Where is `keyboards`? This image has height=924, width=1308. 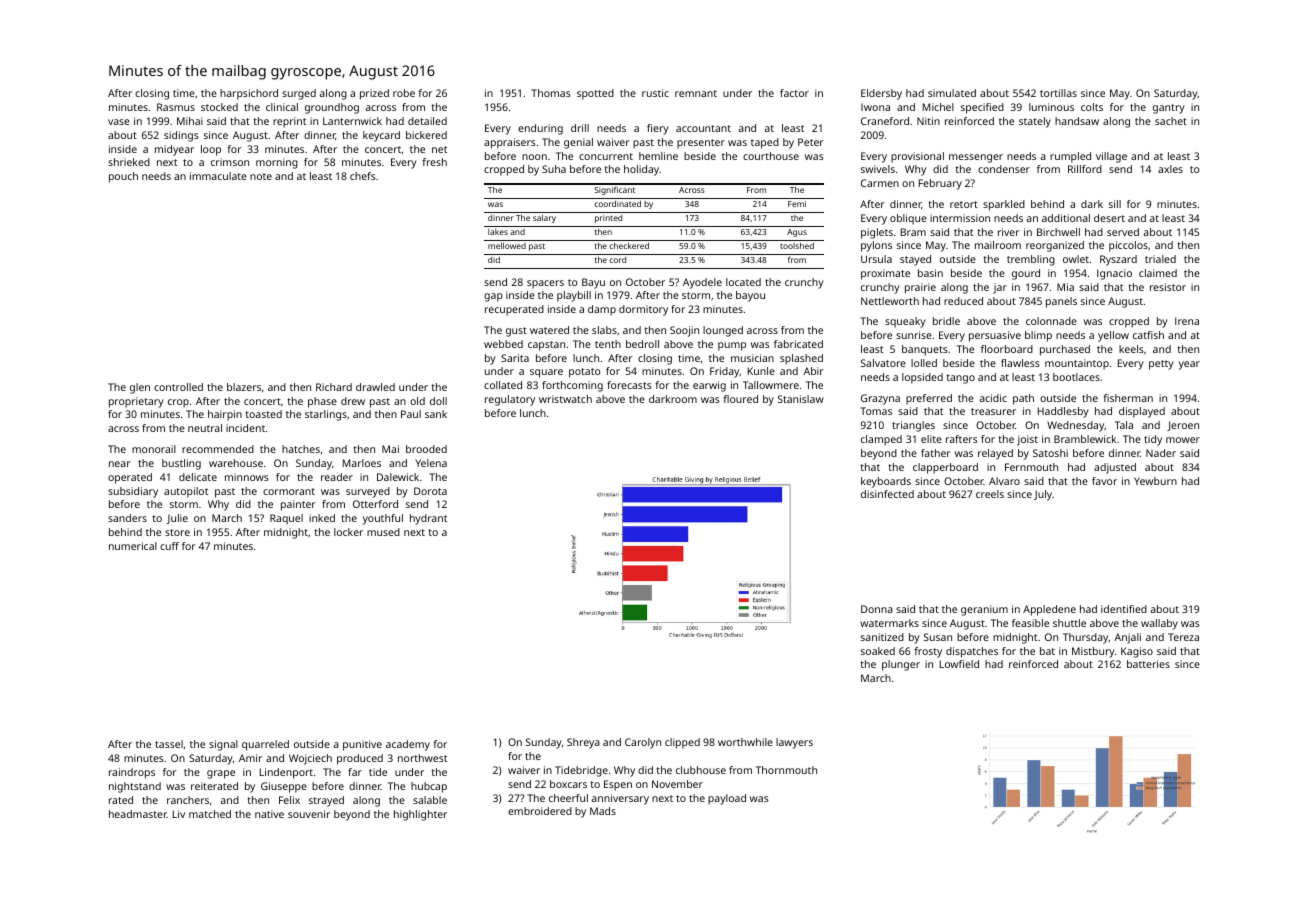
keyboards is located at coordinates (886, 482).
